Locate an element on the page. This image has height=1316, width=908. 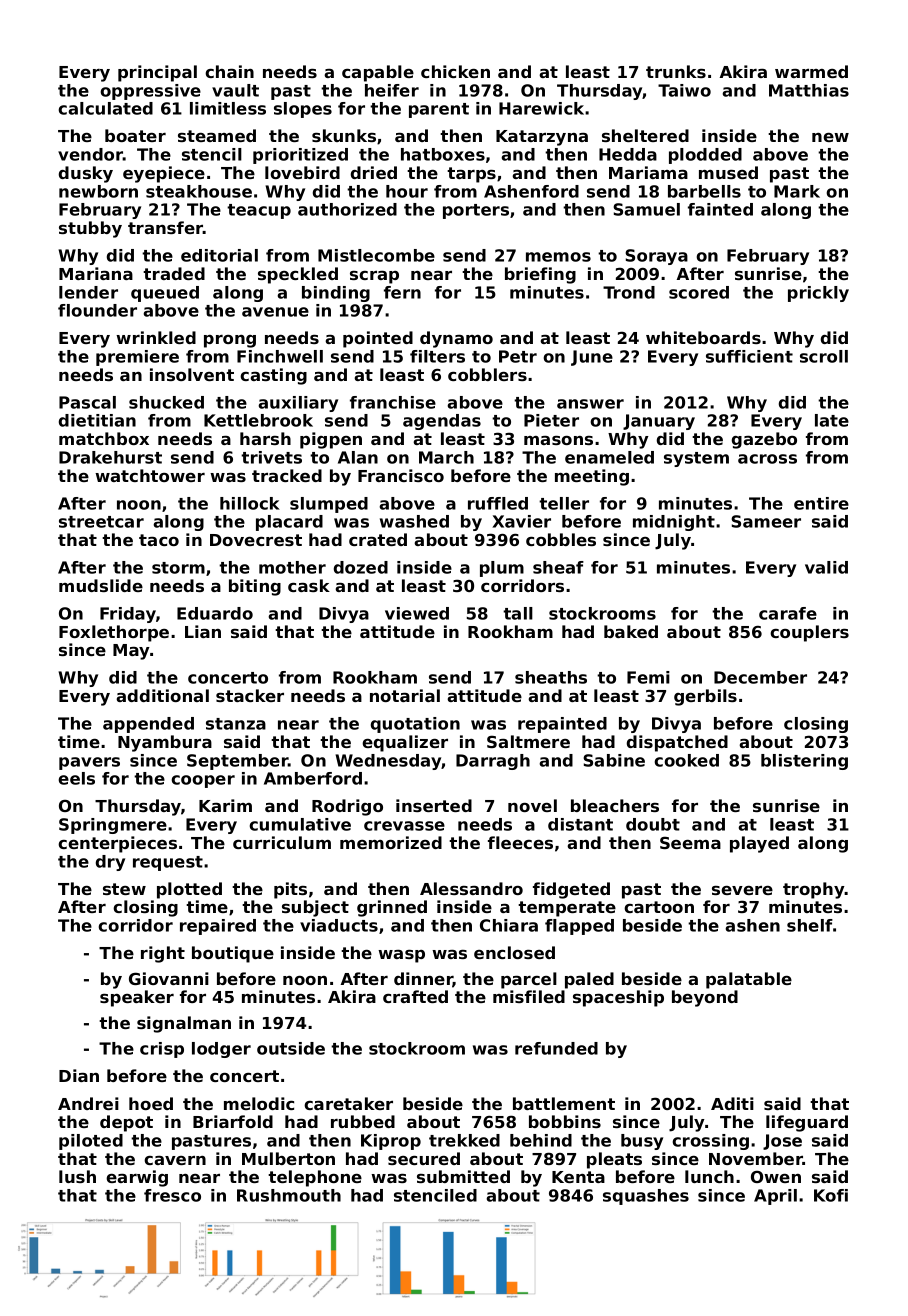
cartoon is located at coordinates (659, 907).
